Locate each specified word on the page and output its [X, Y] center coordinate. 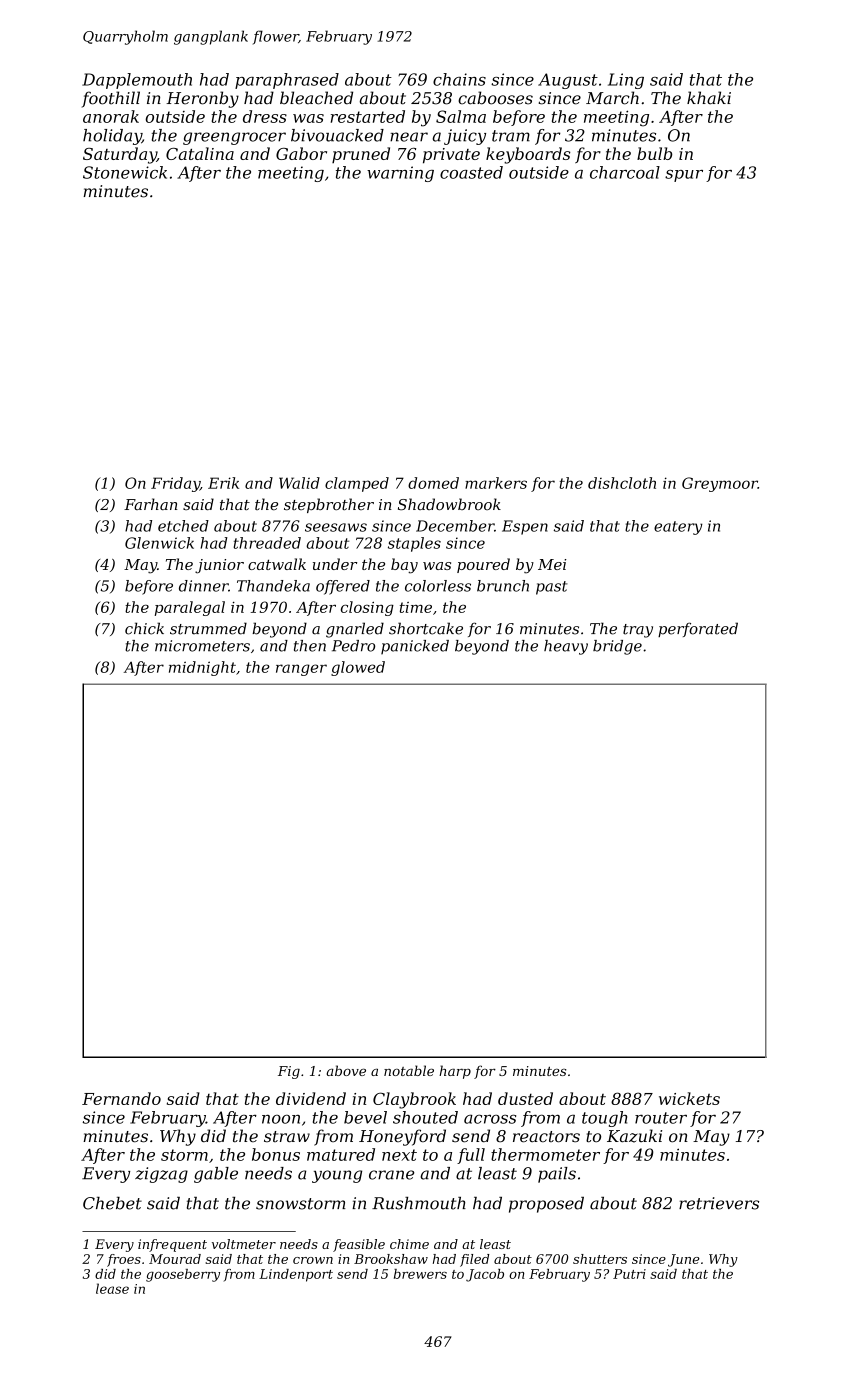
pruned [361, 155]
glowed [358, 668]
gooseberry [183, 1275]
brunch [503, 586]
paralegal [190, 608]
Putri [629, 1274]
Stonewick [125, 172]
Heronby [202, 99]
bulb [654, 153]
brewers [420, 1274]
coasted [471, 172]
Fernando [121, 1098]
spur [684, 176]
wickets [689, 1098]
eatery [678, 528]
